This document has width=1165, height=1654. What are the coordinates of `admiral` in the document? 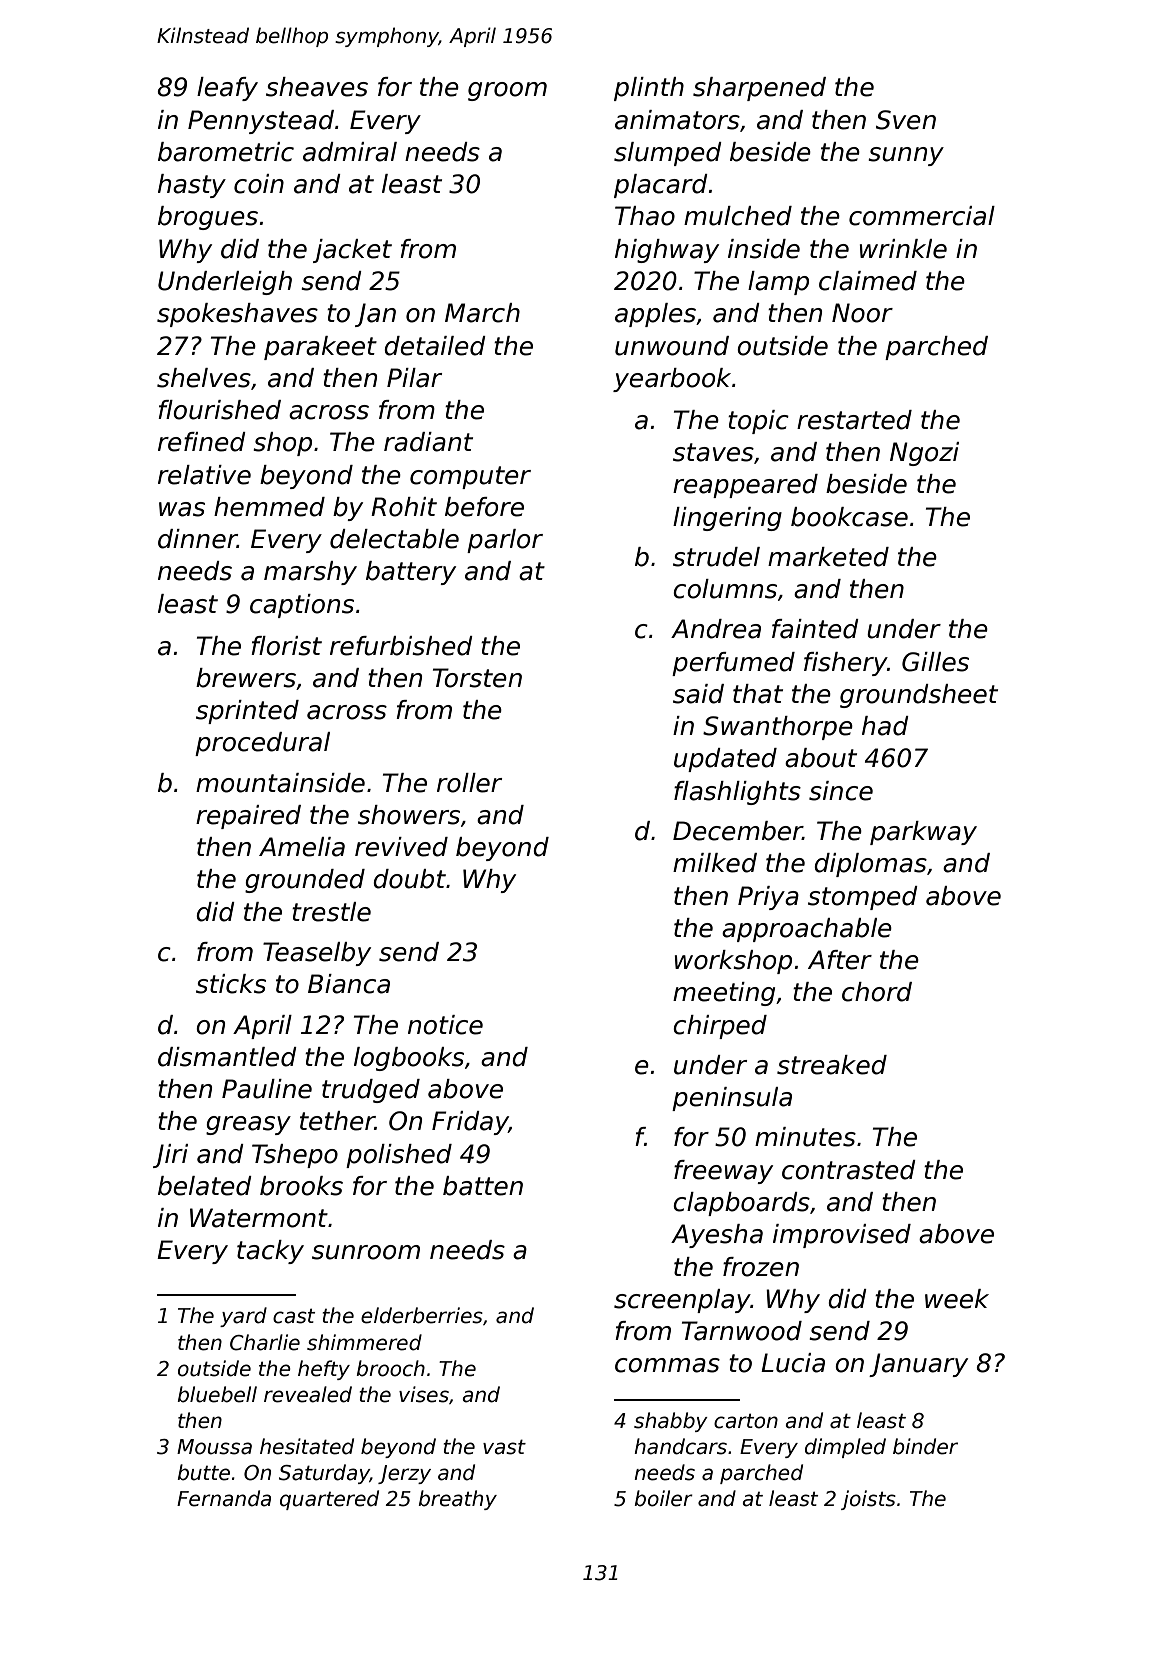 It's located at (350, 152).
